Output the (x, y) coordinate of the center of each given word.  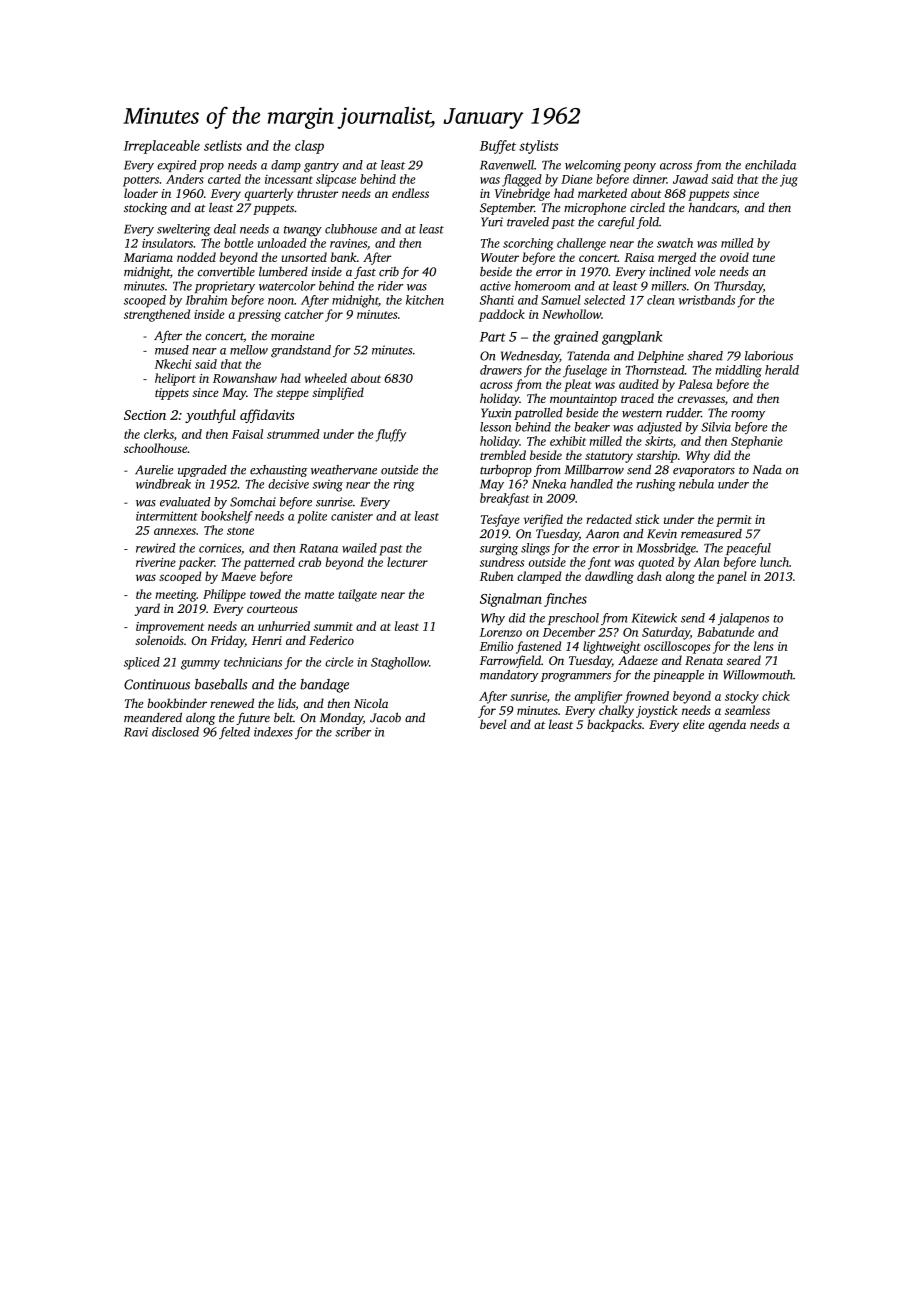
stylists (539, 147)
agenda (727, 725)
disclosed (175, 732)
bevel (493, 724)
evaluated (185, 502)
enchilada (770, 165)
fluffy (391, 435)
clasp (309, 147)
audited (639, 384)
